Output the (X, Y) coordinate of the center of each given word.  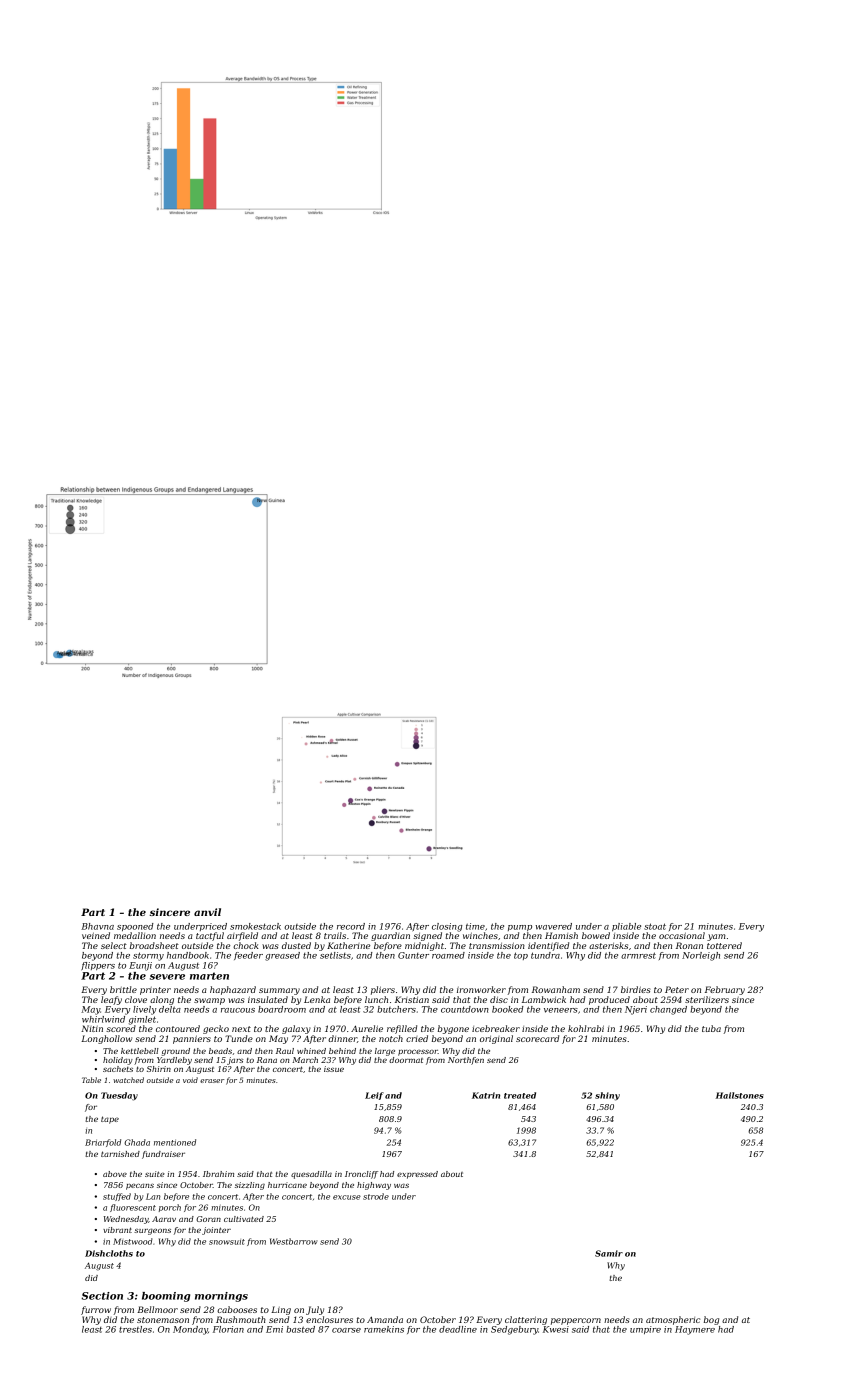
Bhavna (97, 926)
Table (91, 1080)
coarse (346, 1330)
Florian (228, 1329)
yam (716, 937)
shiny (607, 1096)
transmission (497, 945)
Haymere (695, 1330)
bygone (453, 1029)
